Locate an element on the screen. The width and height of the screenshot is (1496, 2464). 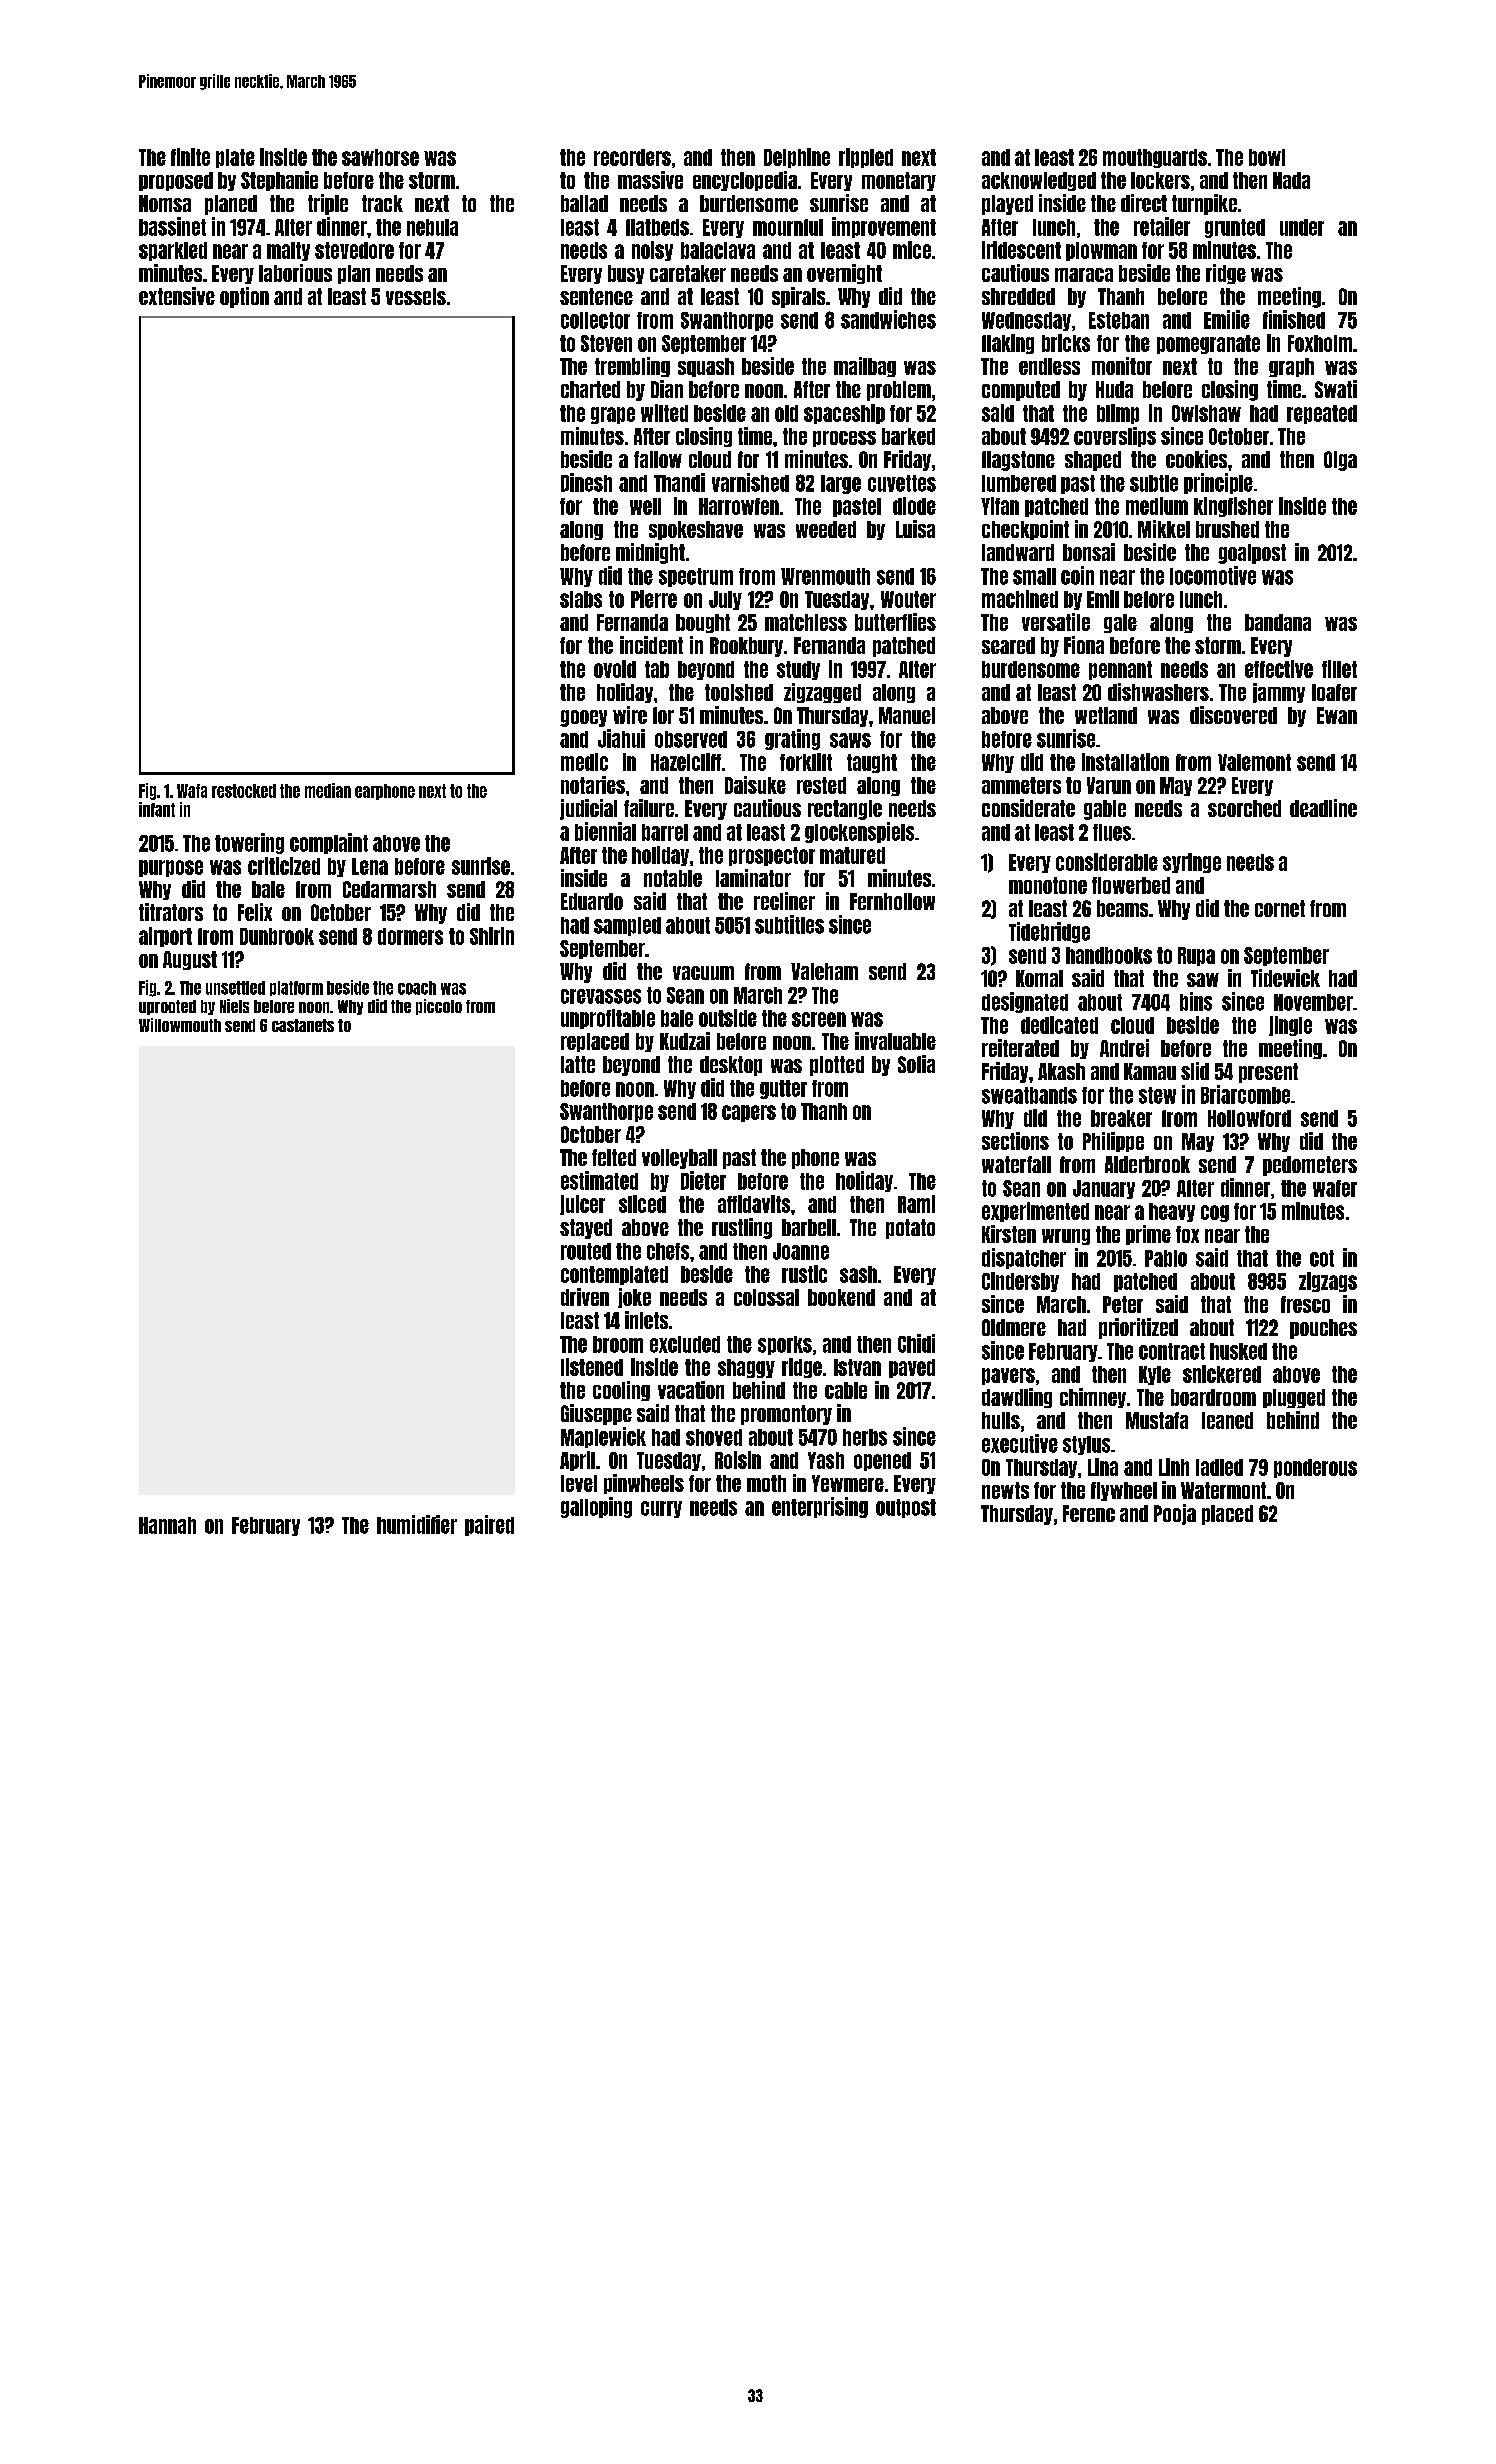
Hannah is located at coordinates (167, 1525).
